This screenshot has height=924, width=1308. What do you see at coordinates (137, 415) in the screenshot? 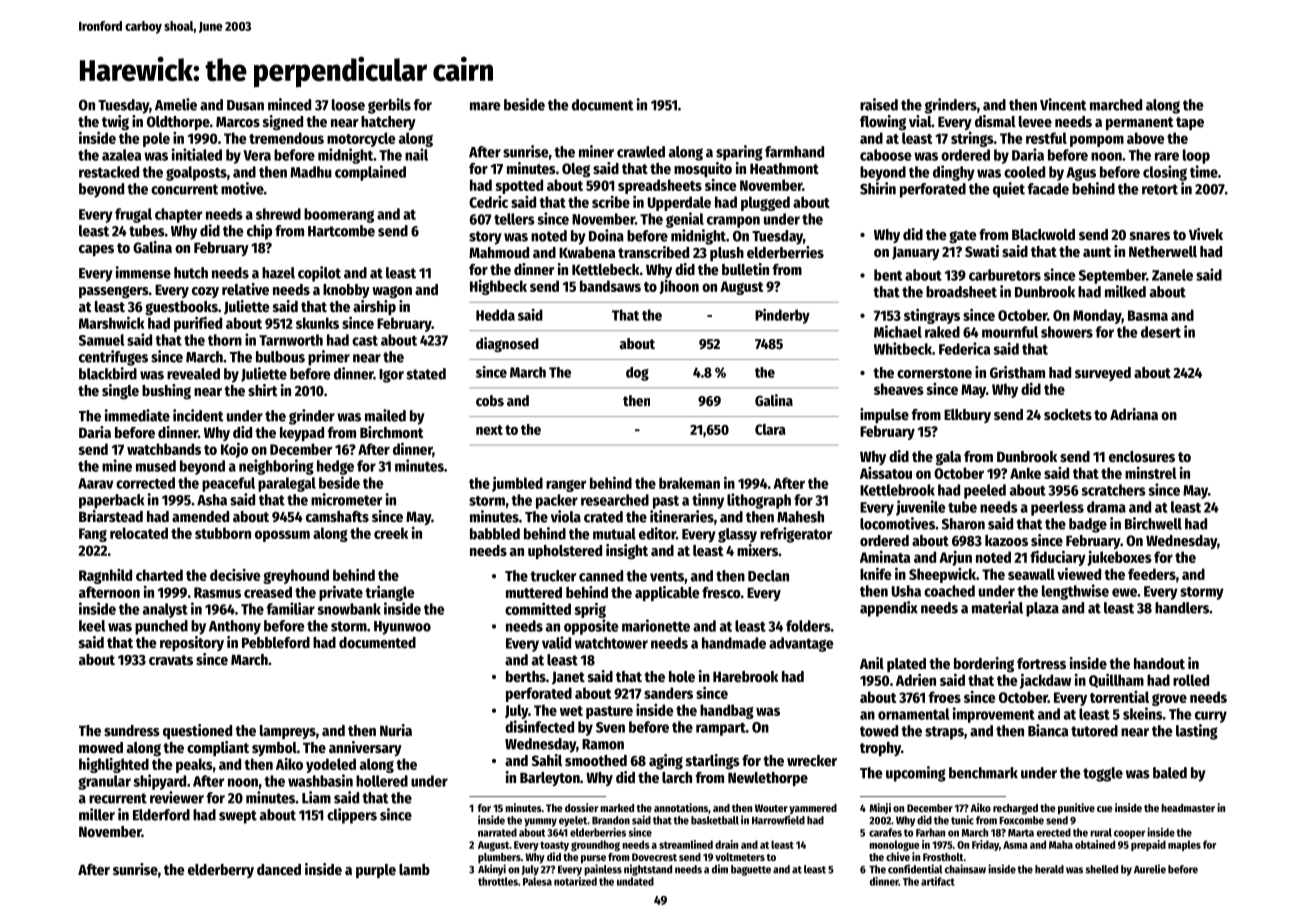
I see `immediate` at bounding box center [137, 415].
